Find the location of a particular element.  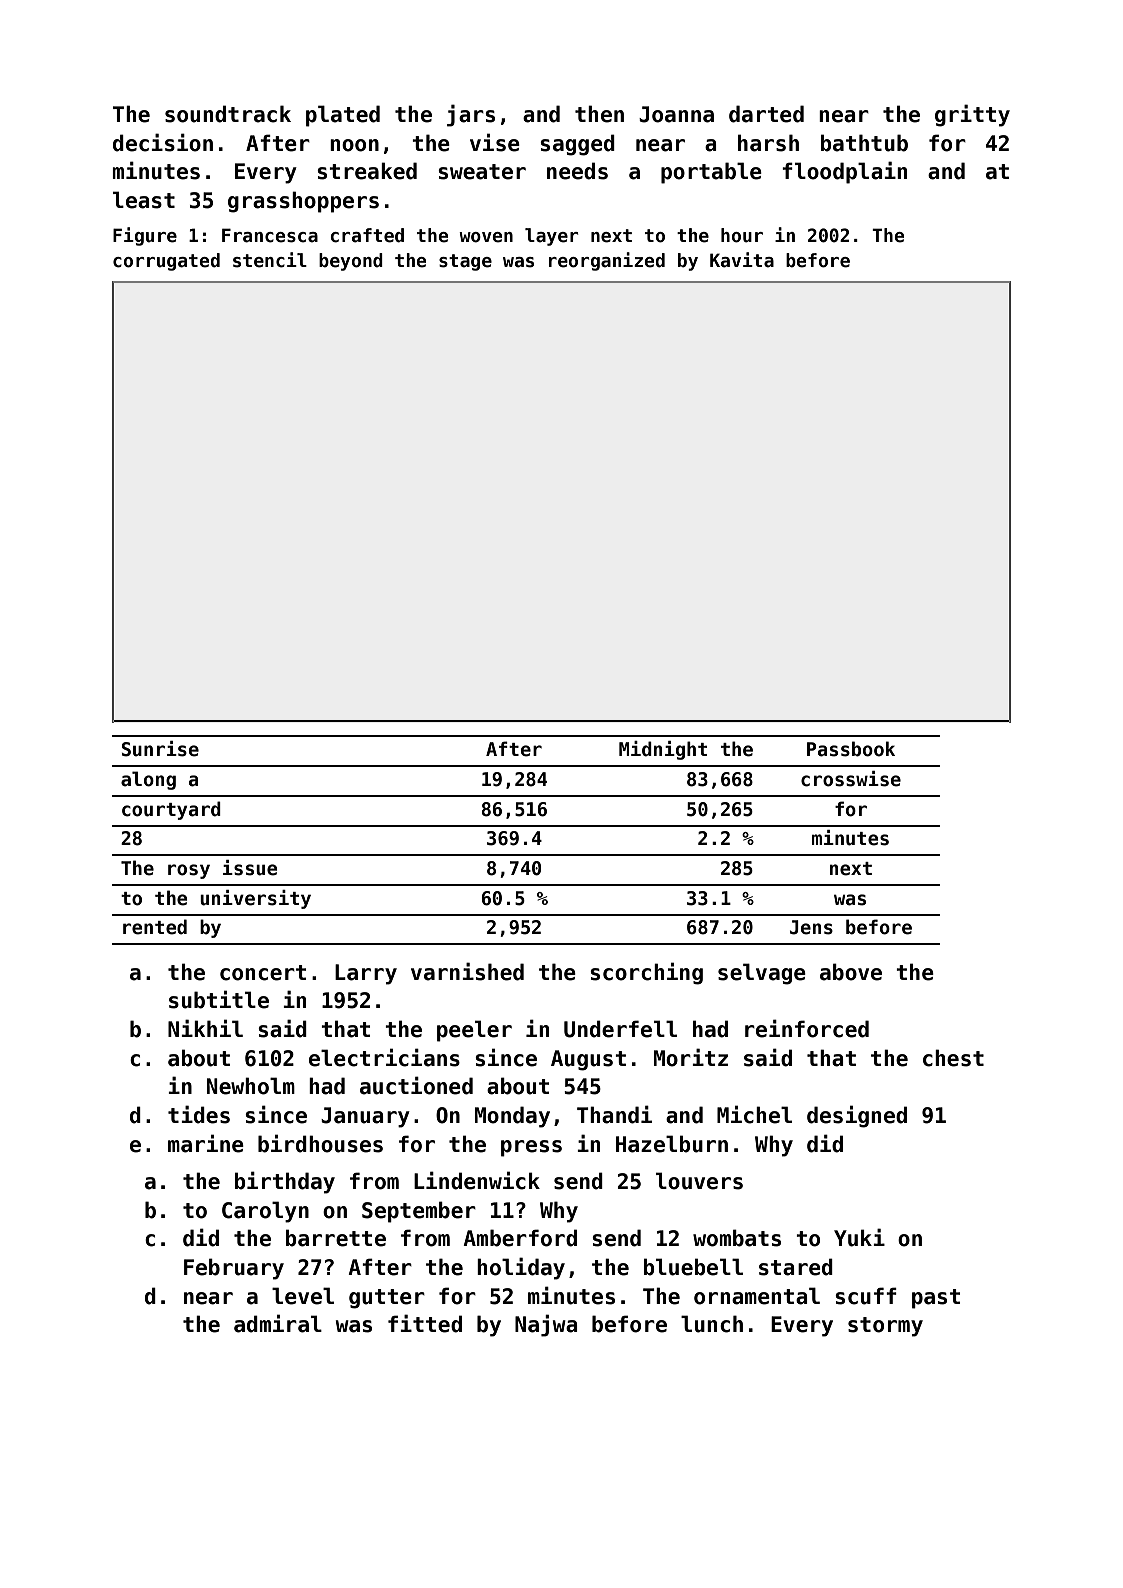

soundtrack is located at coordinates (228, 114).
